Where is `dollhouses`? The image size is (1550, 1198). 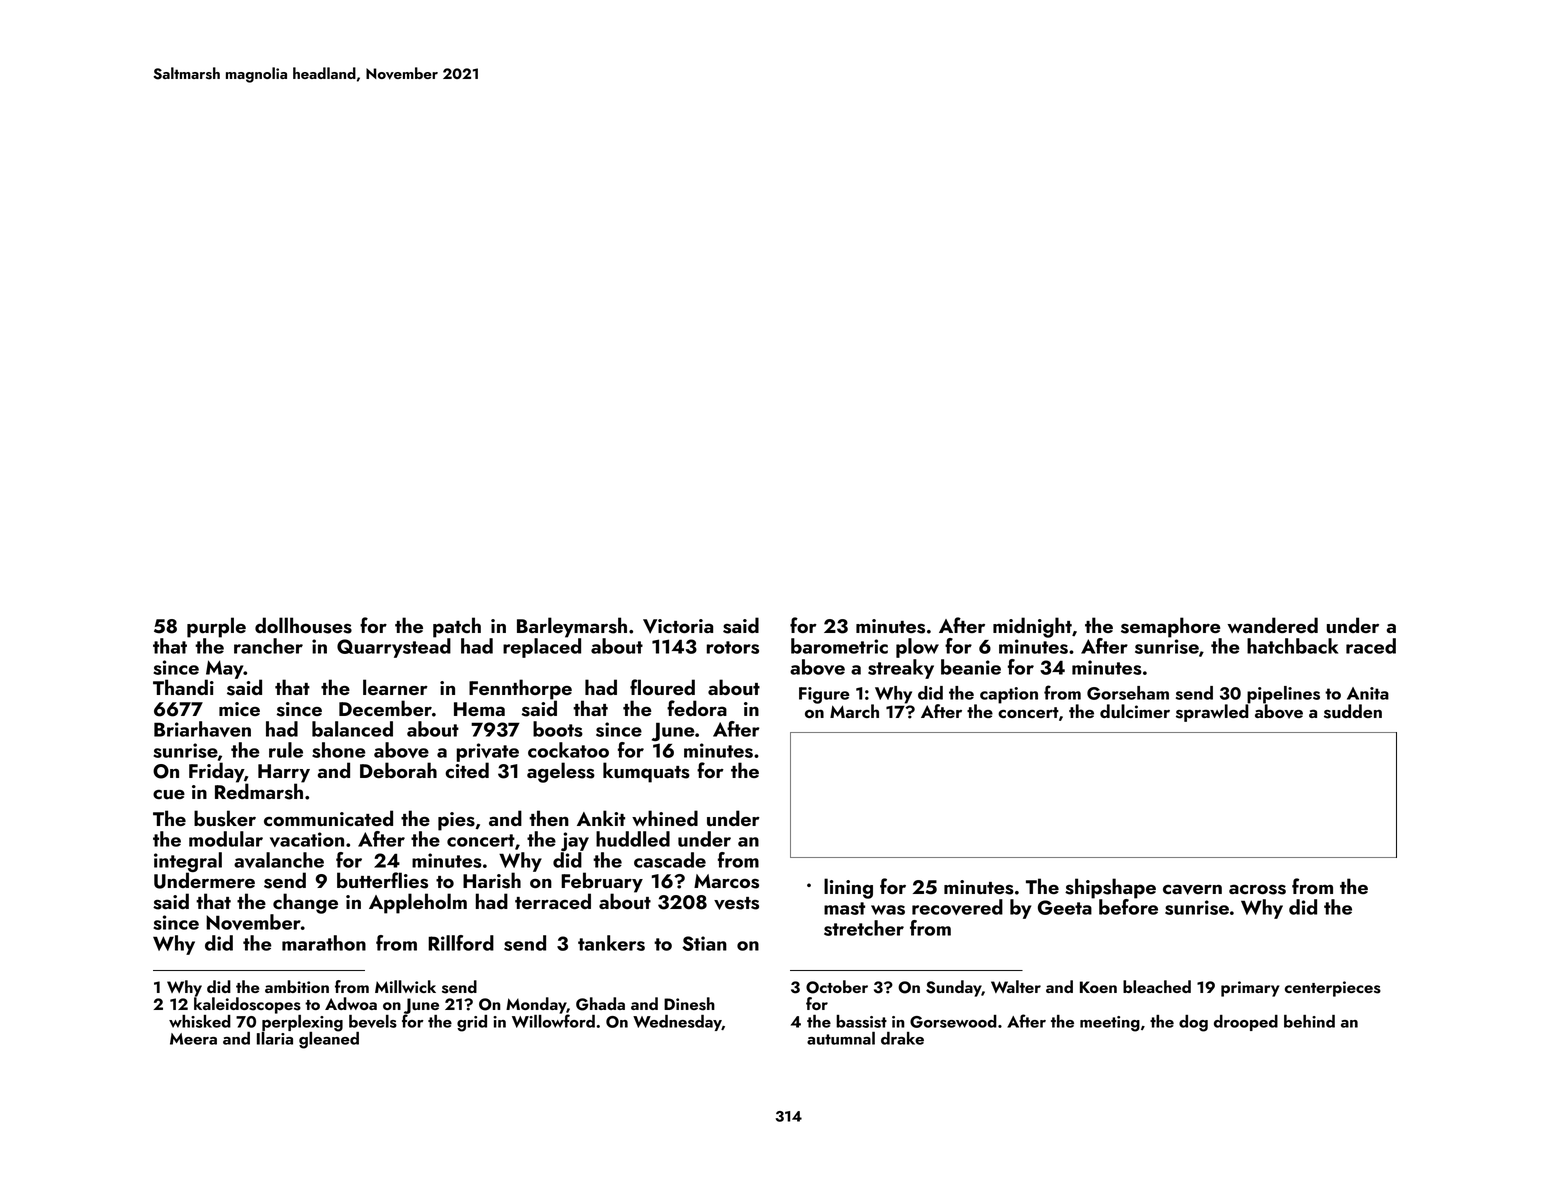 dollhouses is located at coordinates (303, 625).
